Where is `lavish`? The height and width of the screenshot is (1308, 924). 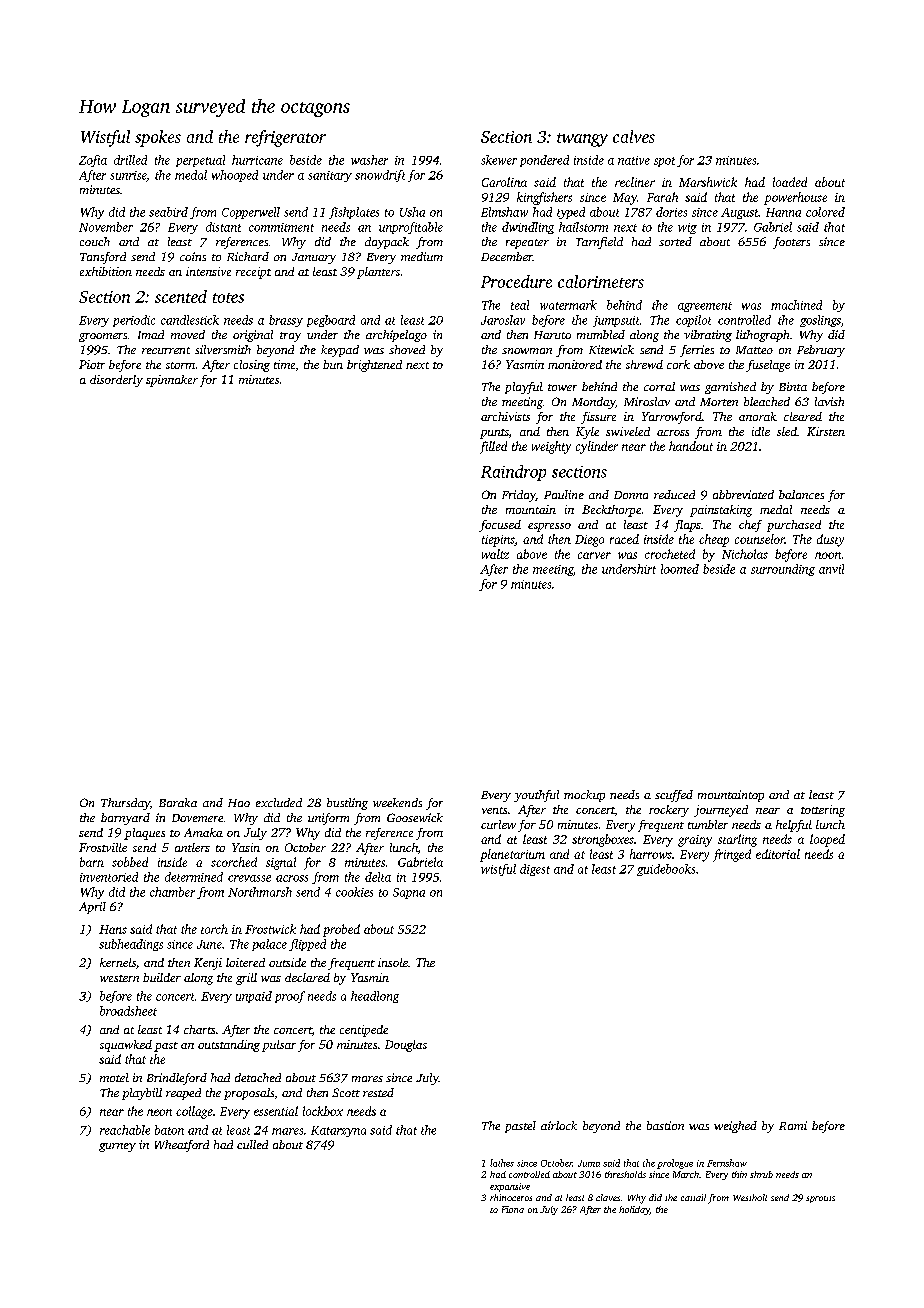 lavish is located at coordinates (829, 401).
